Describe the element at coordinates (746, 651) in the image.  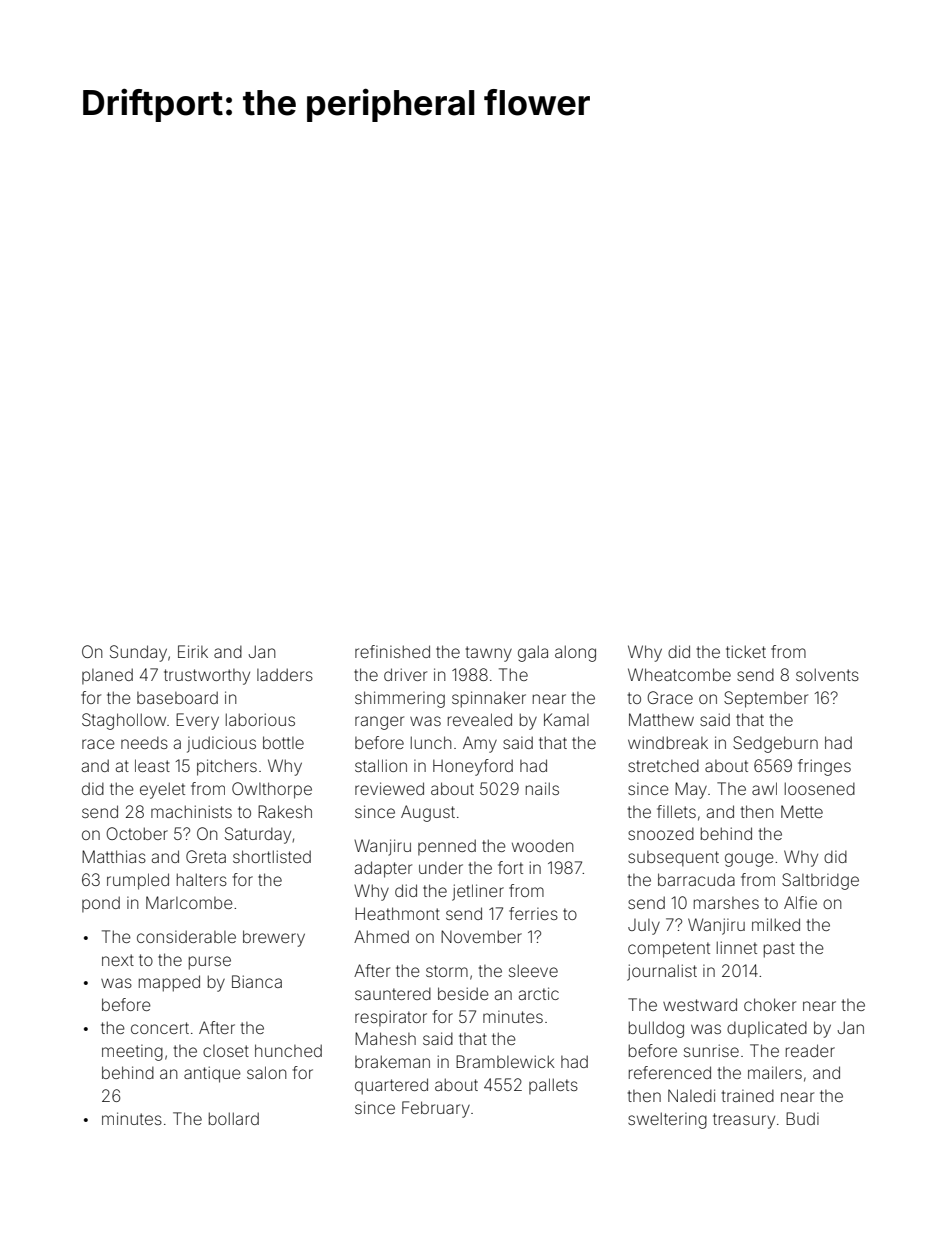
I see `ticket` at that location.
